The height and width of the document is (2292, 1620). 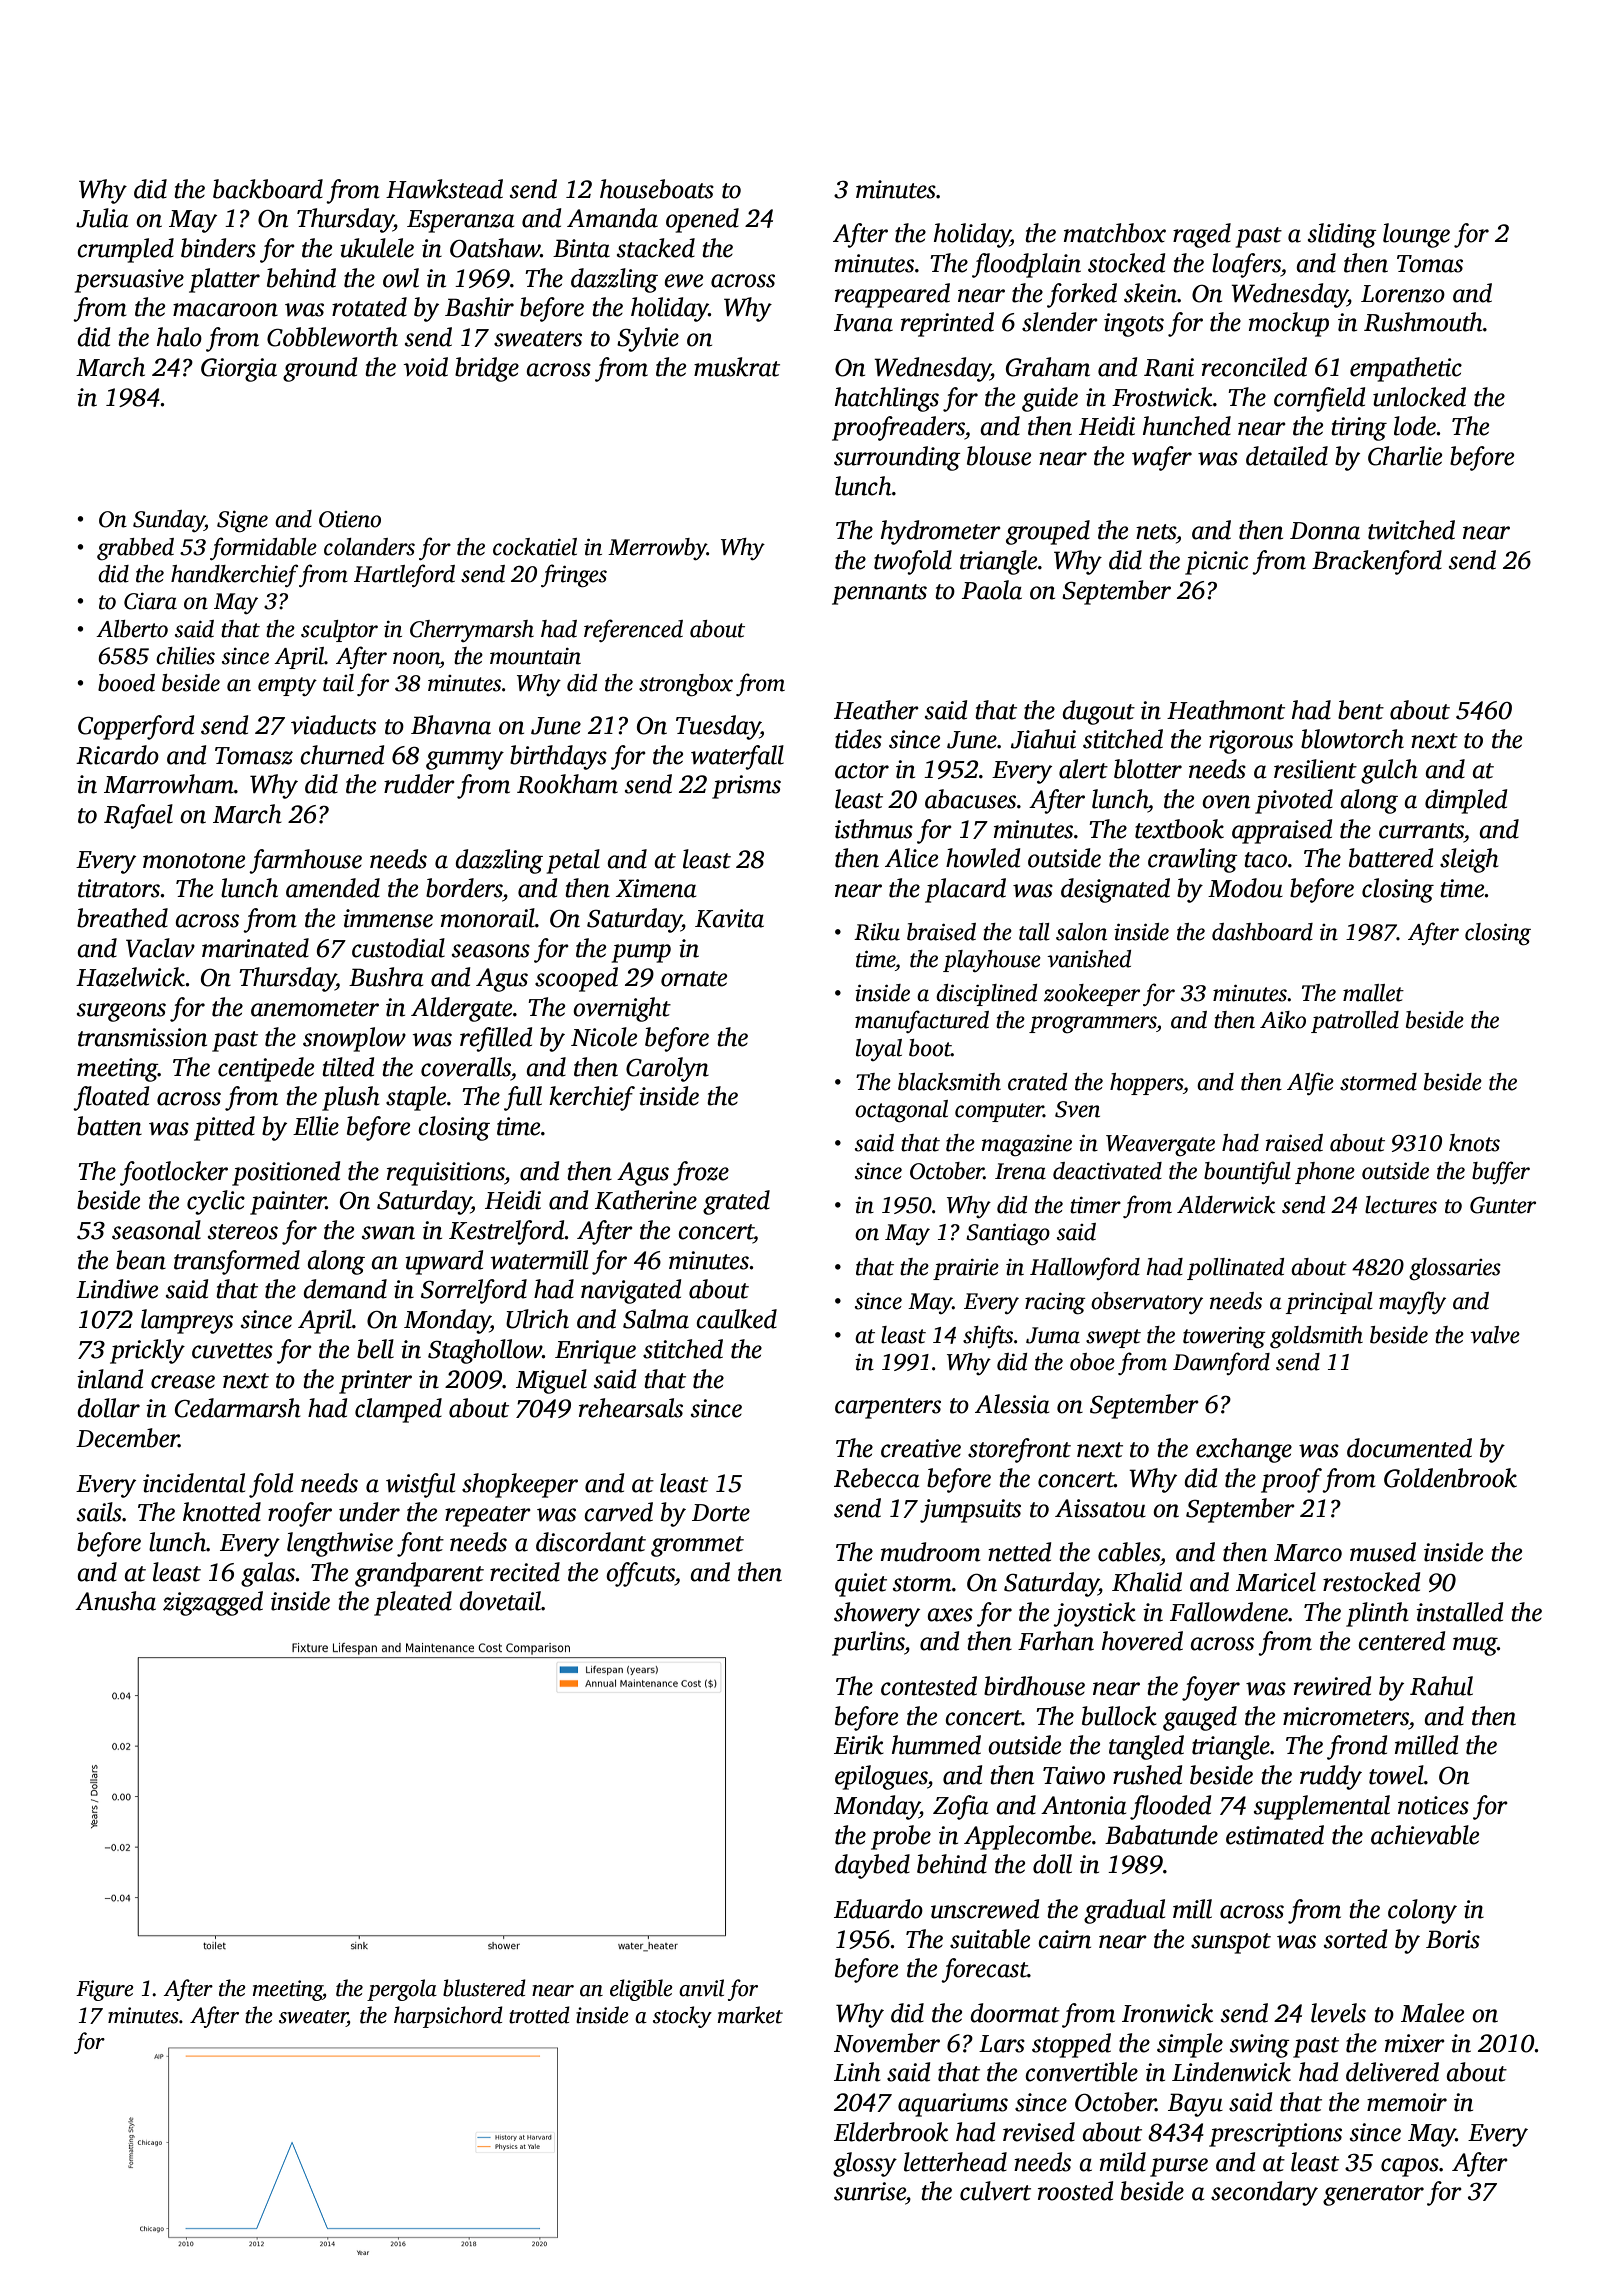 What do you see at coordinates (721, 1513) in the document?
I see `Dorte` at bounding box center [721, 1513].
